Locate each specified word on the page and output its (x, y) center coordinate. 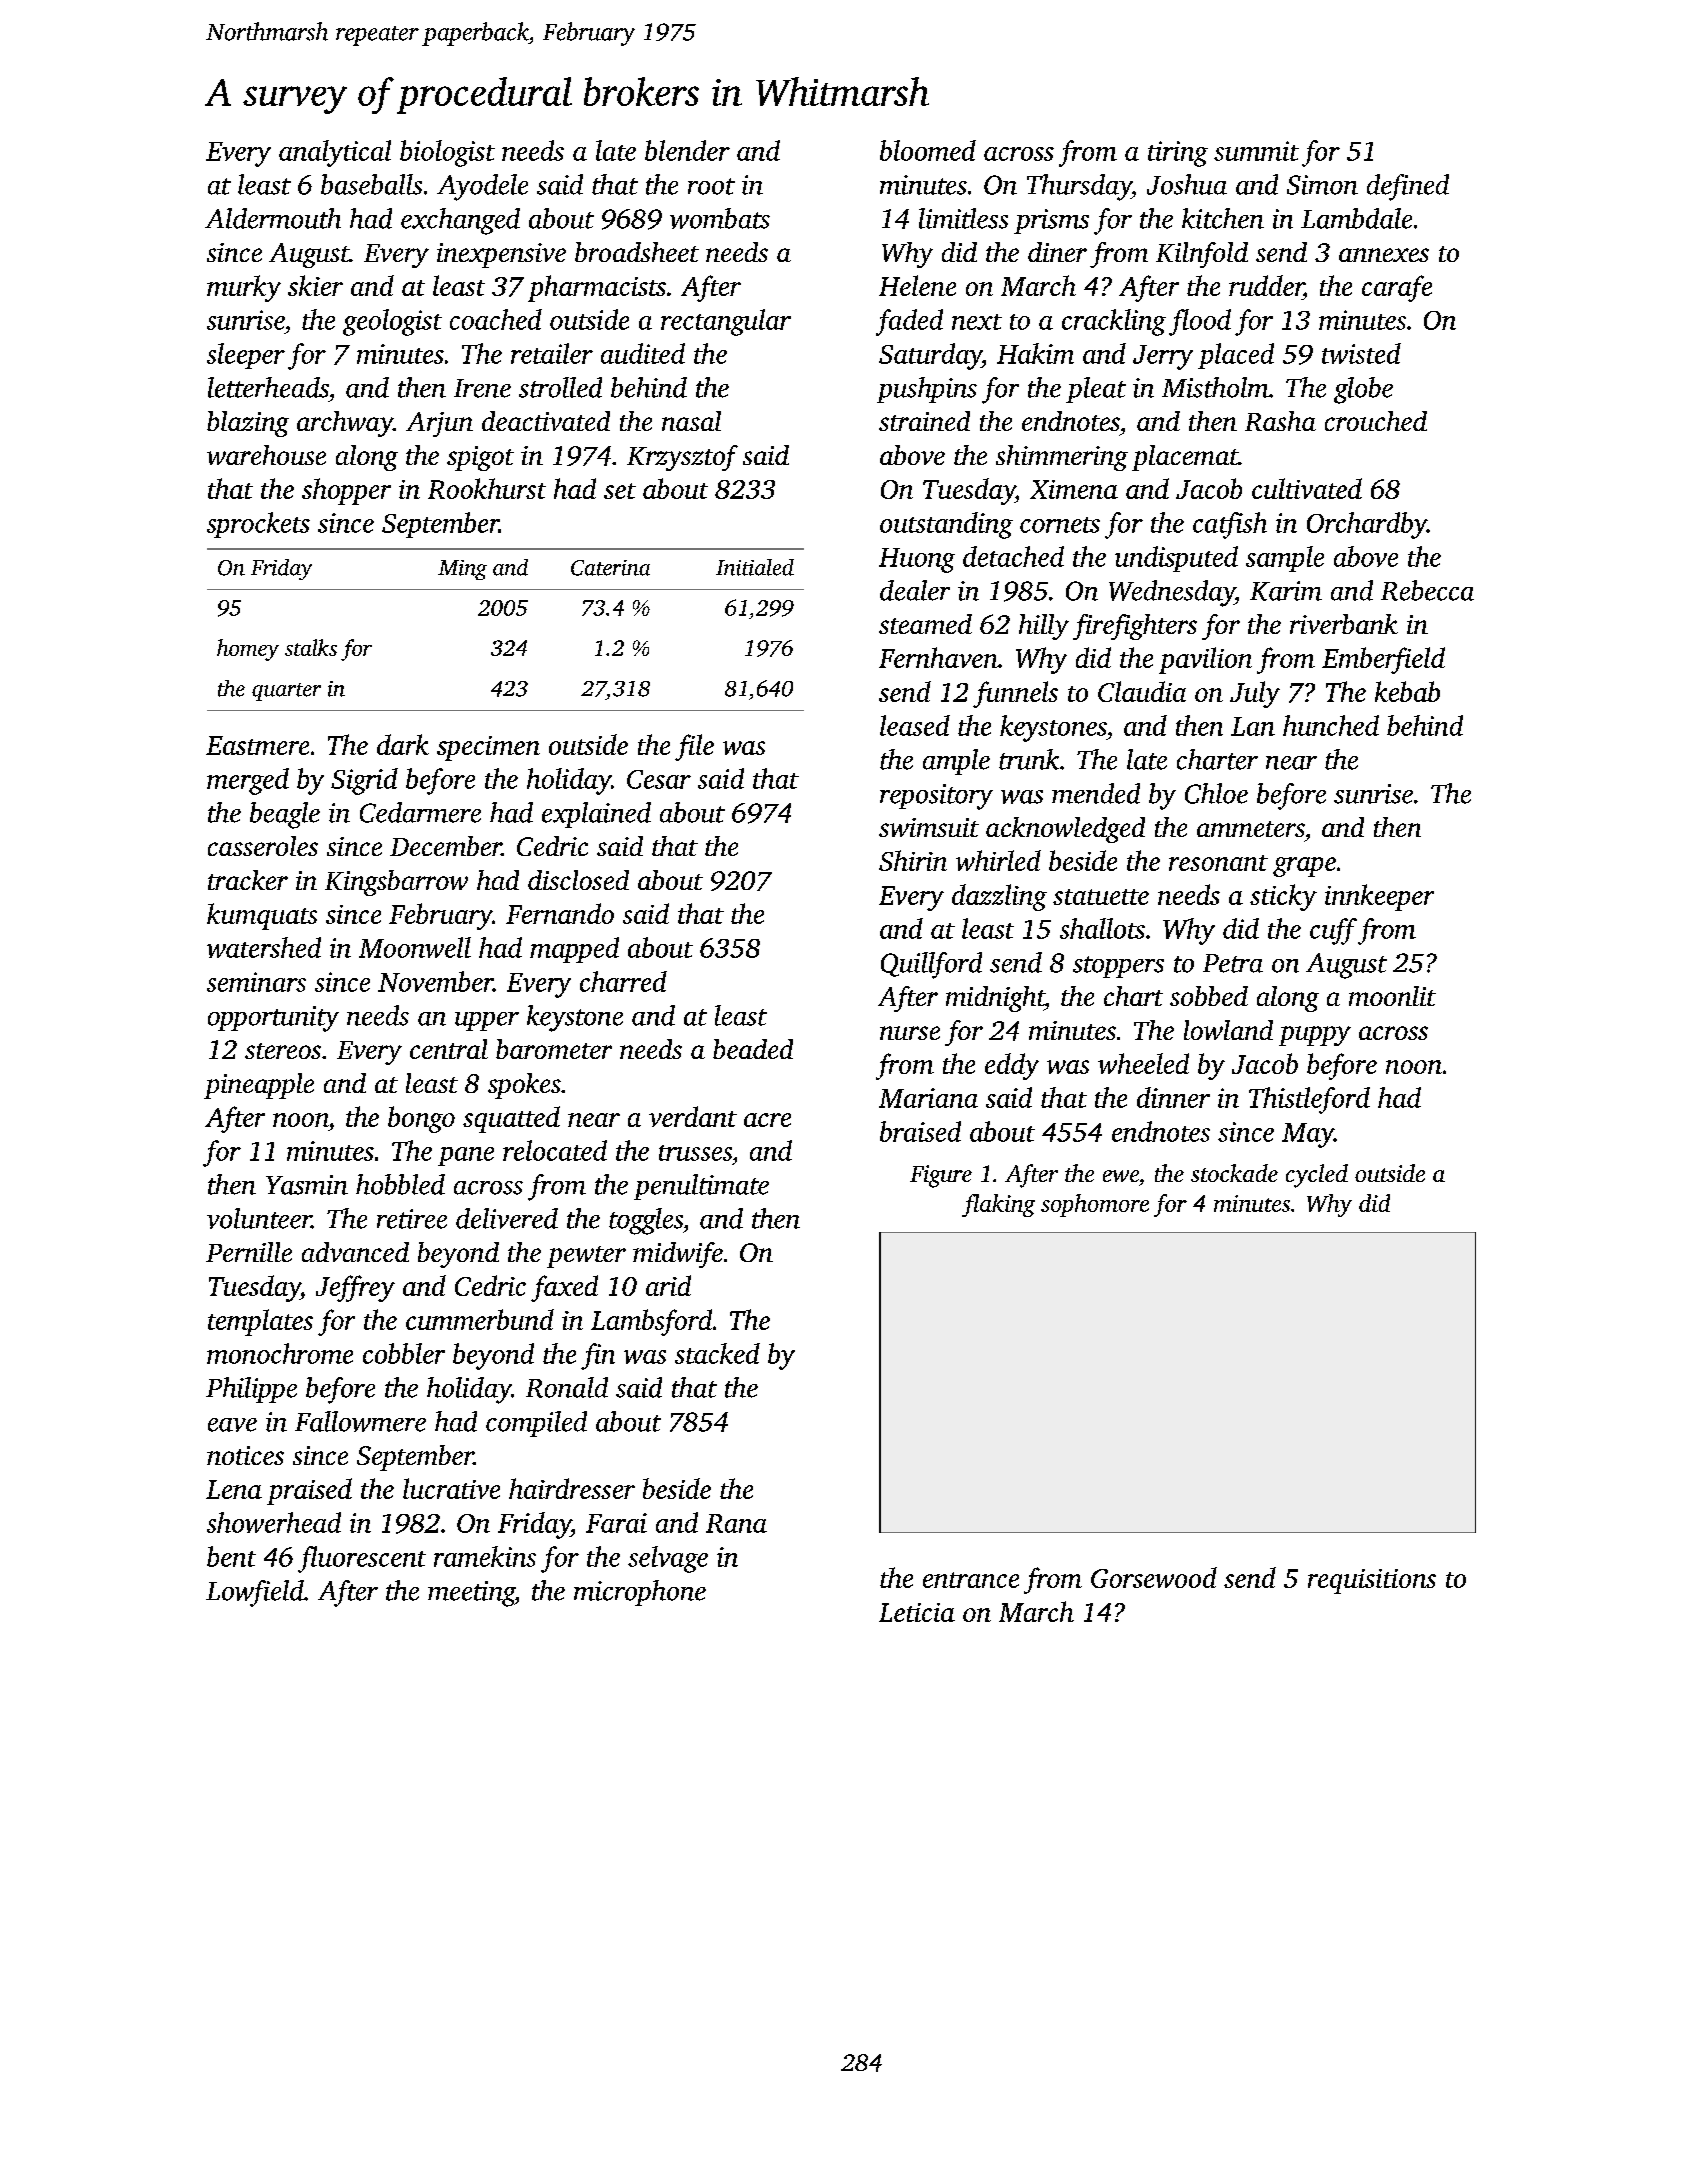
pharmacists (597, 288)
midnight (995, 999)
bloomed (928, 150)
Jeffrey (355, 1288)
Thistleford (1309, 1100)
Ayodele (482, 187)
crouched (1376, 421)
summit (1256, 151)
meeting (471, 1594)
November (435, 981)
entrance (971, 1580)
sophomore (1095, 1205)
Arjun (439, 424)
